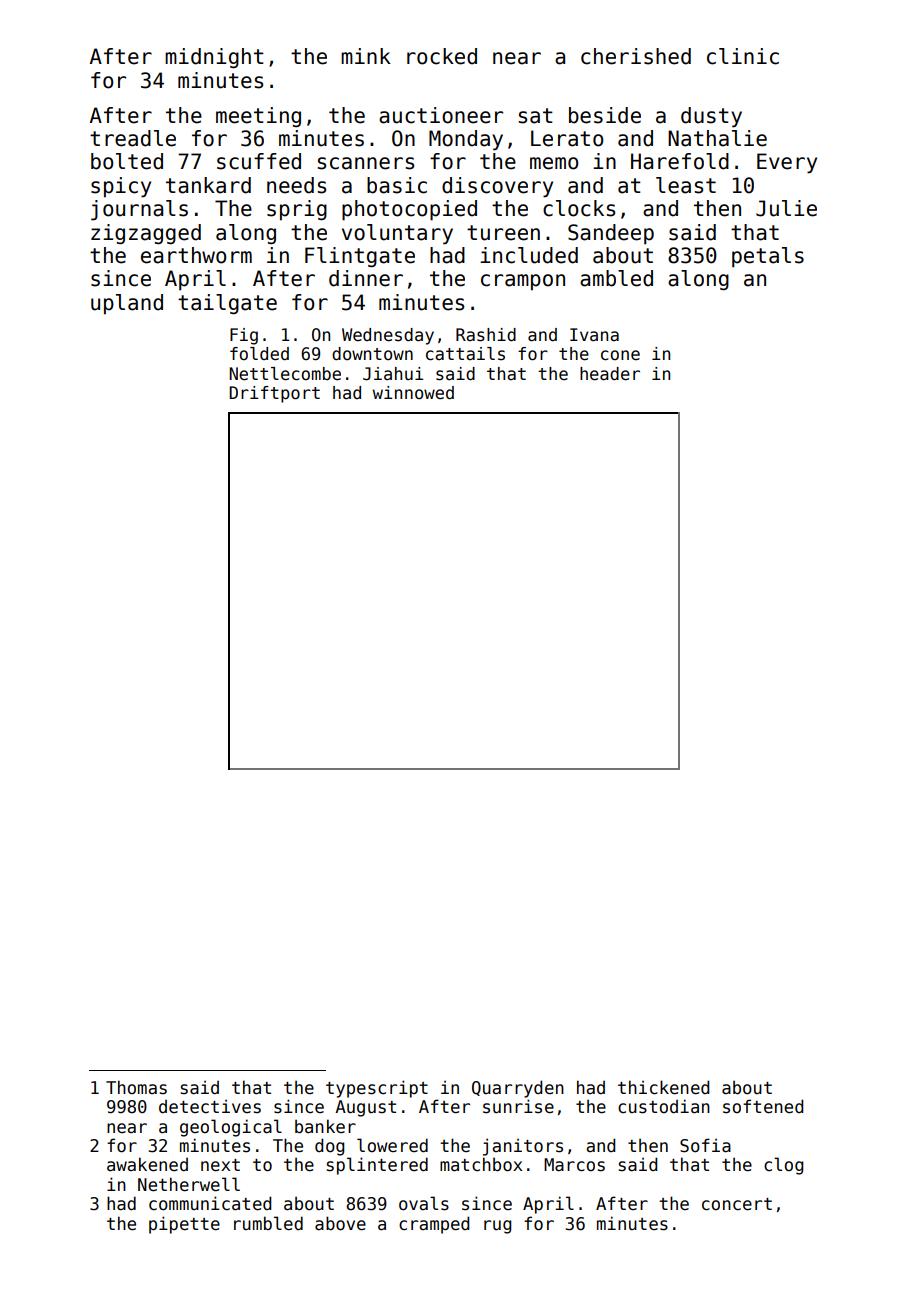 The height and width of the image is (1316, 908). I want to click on sat, so click(535, 116).
